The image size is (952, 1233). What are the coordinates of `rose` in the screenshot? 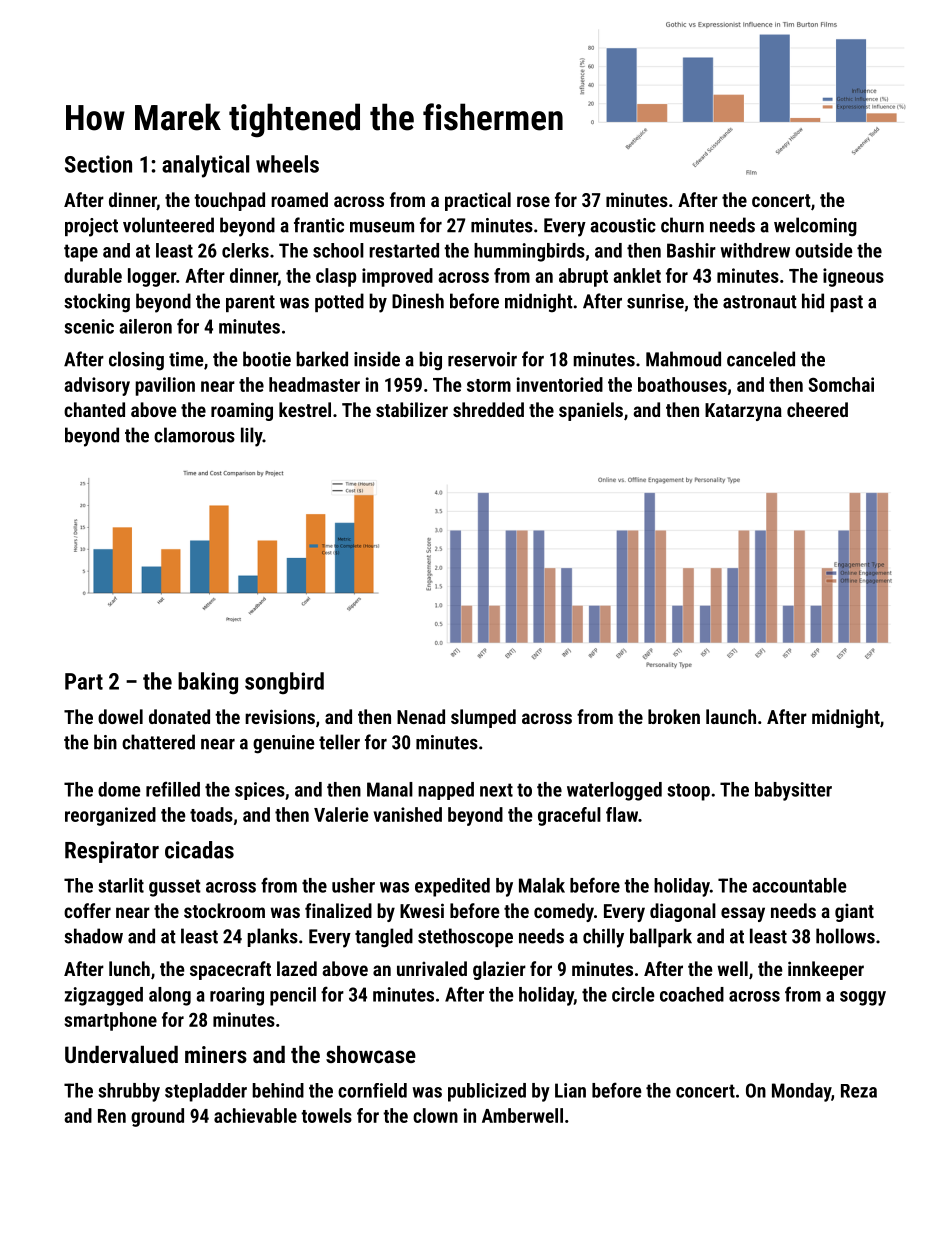 It's located at (533, 201).
